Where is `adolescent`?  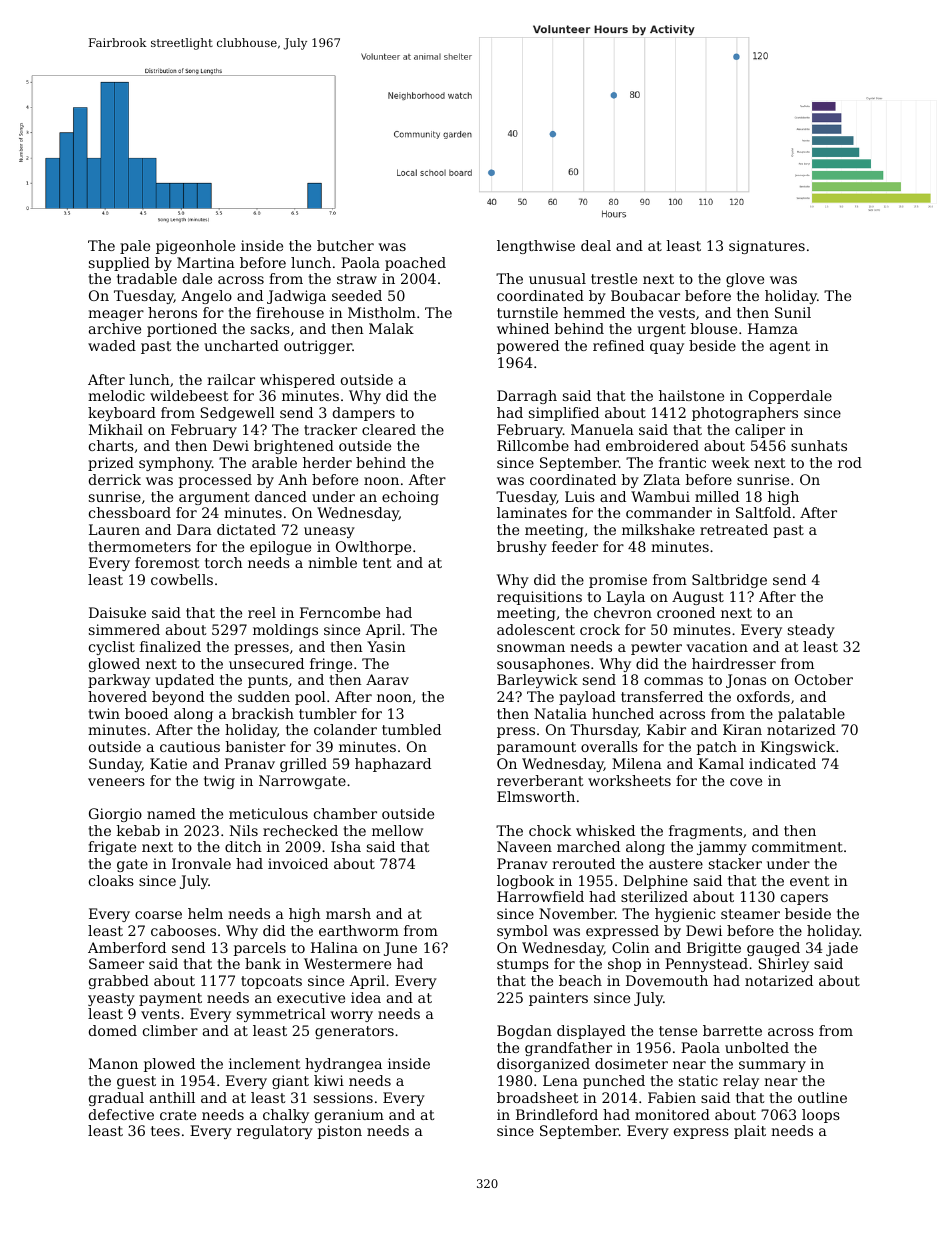 adolescent is located at coordinates (536, 629).
